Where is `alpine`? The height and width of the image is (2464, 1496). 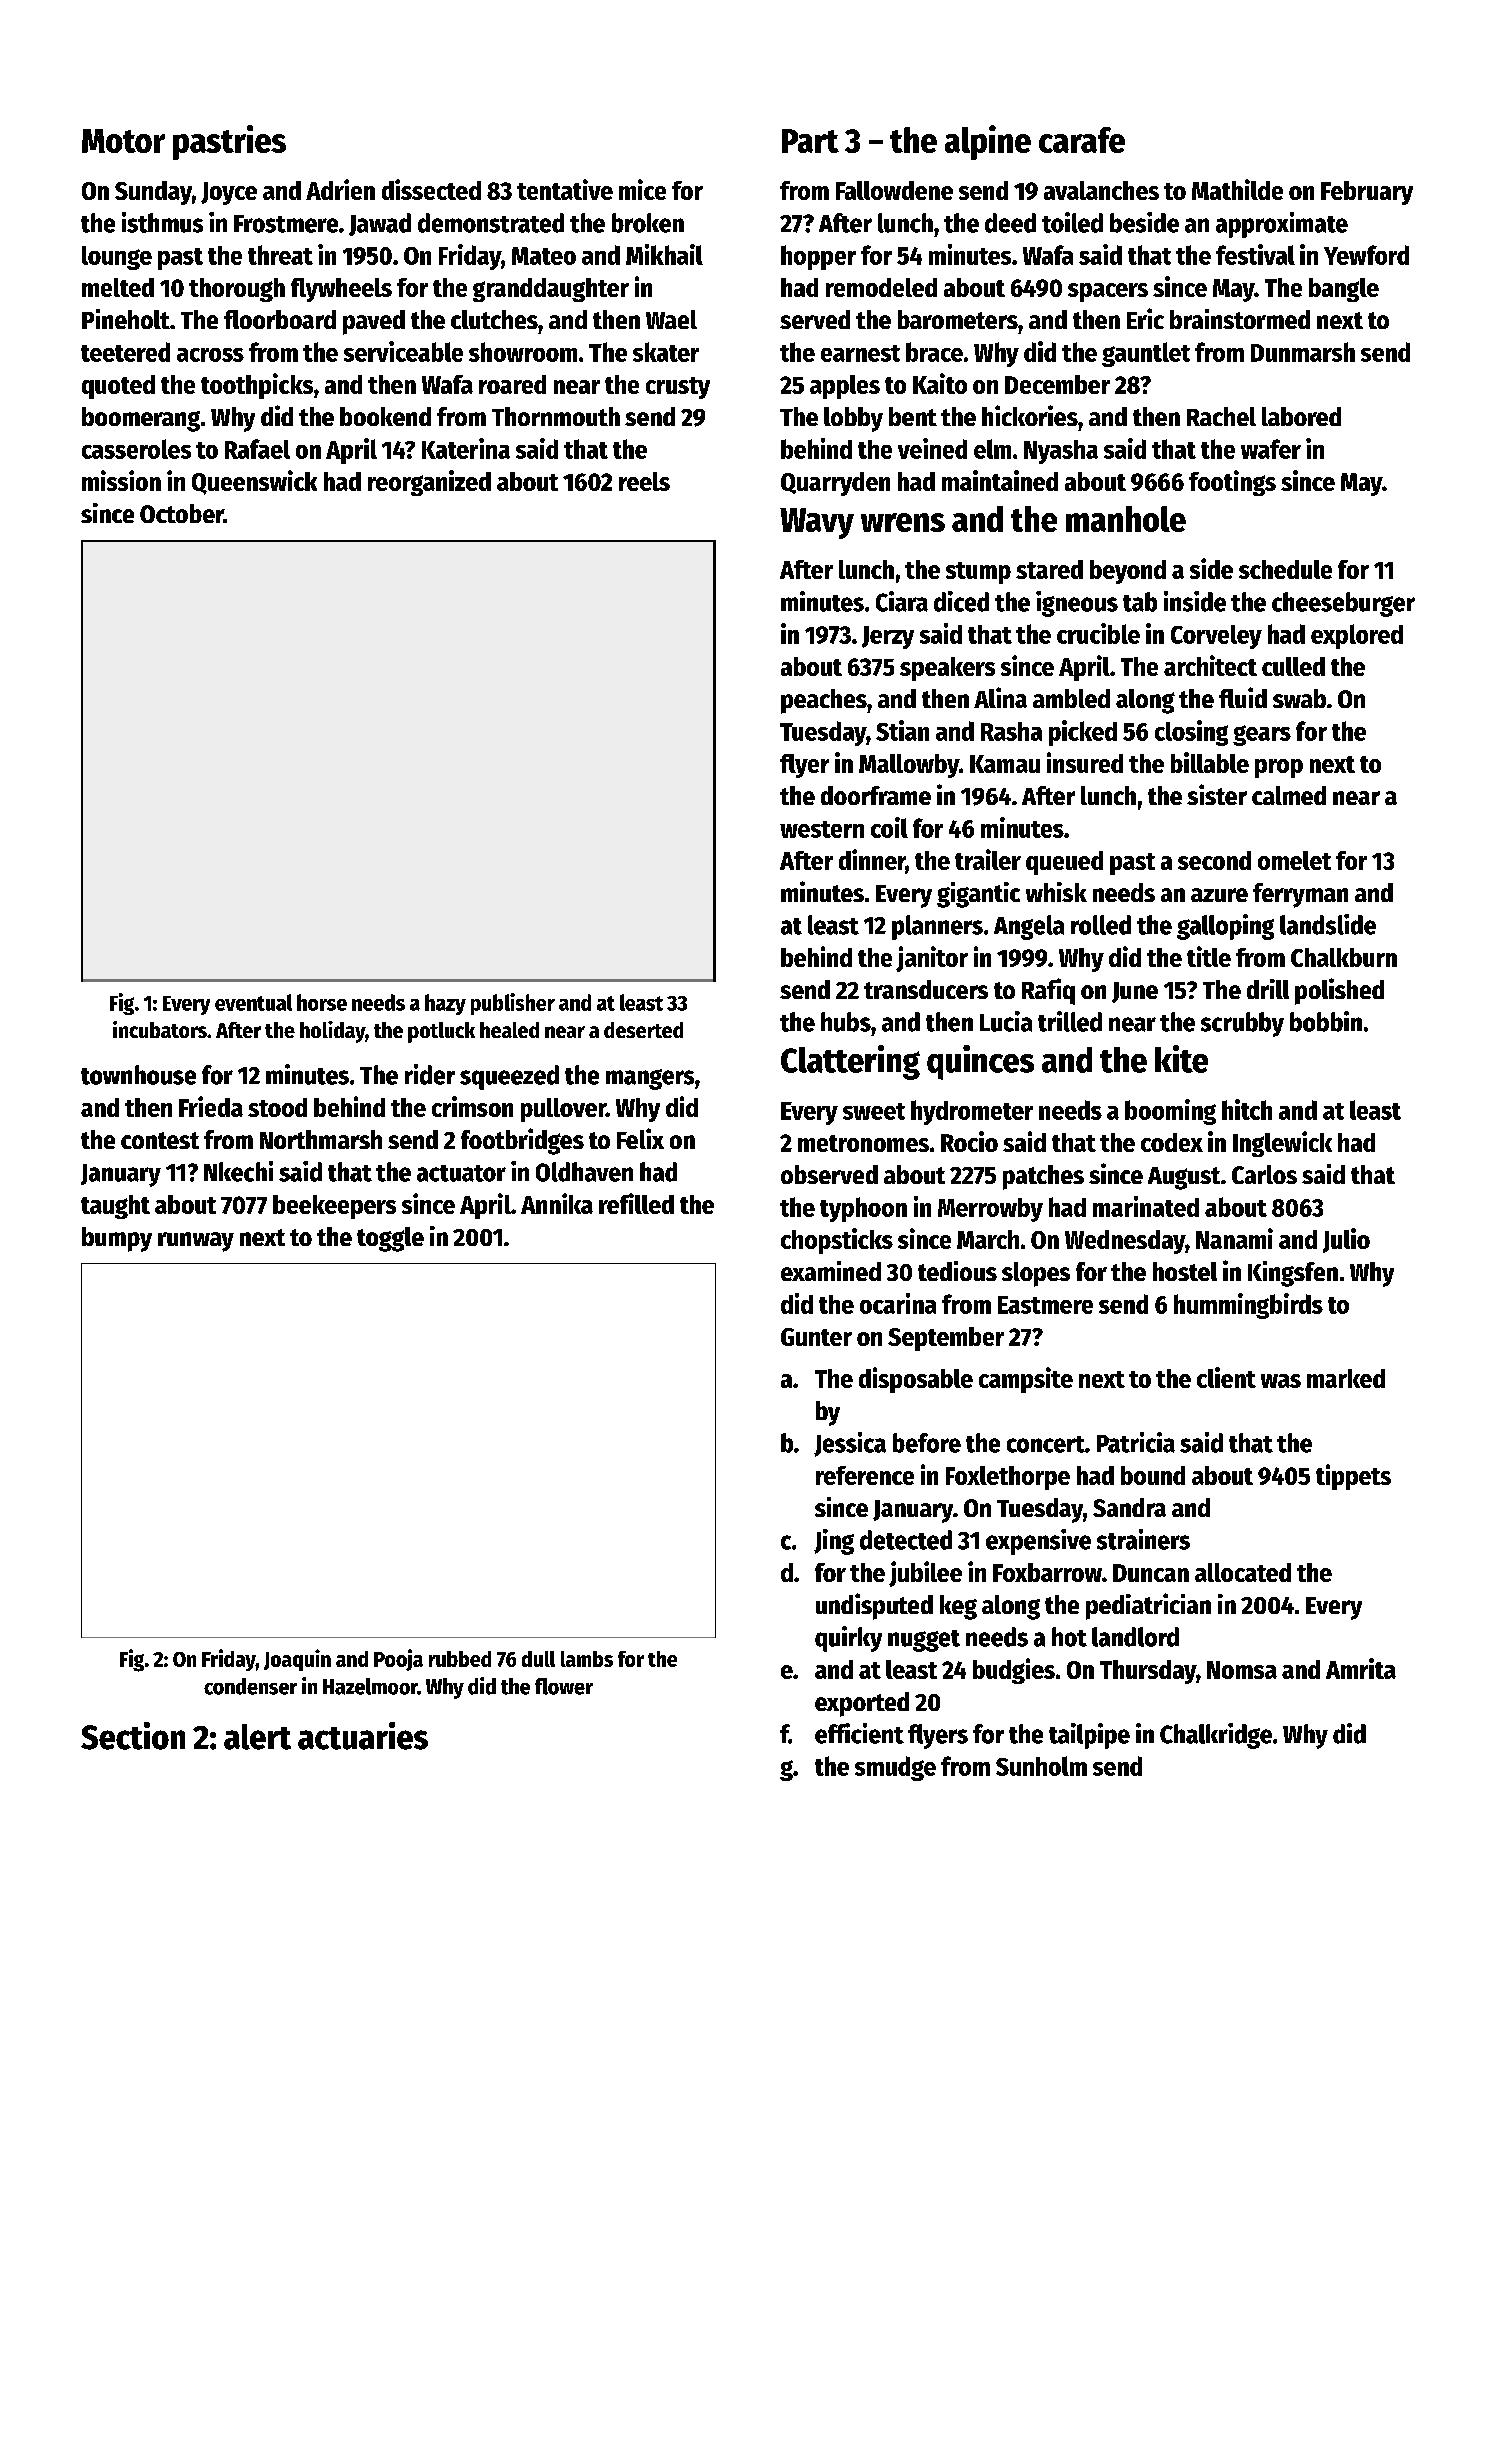 alpine is located at coordinates (988, 142).
